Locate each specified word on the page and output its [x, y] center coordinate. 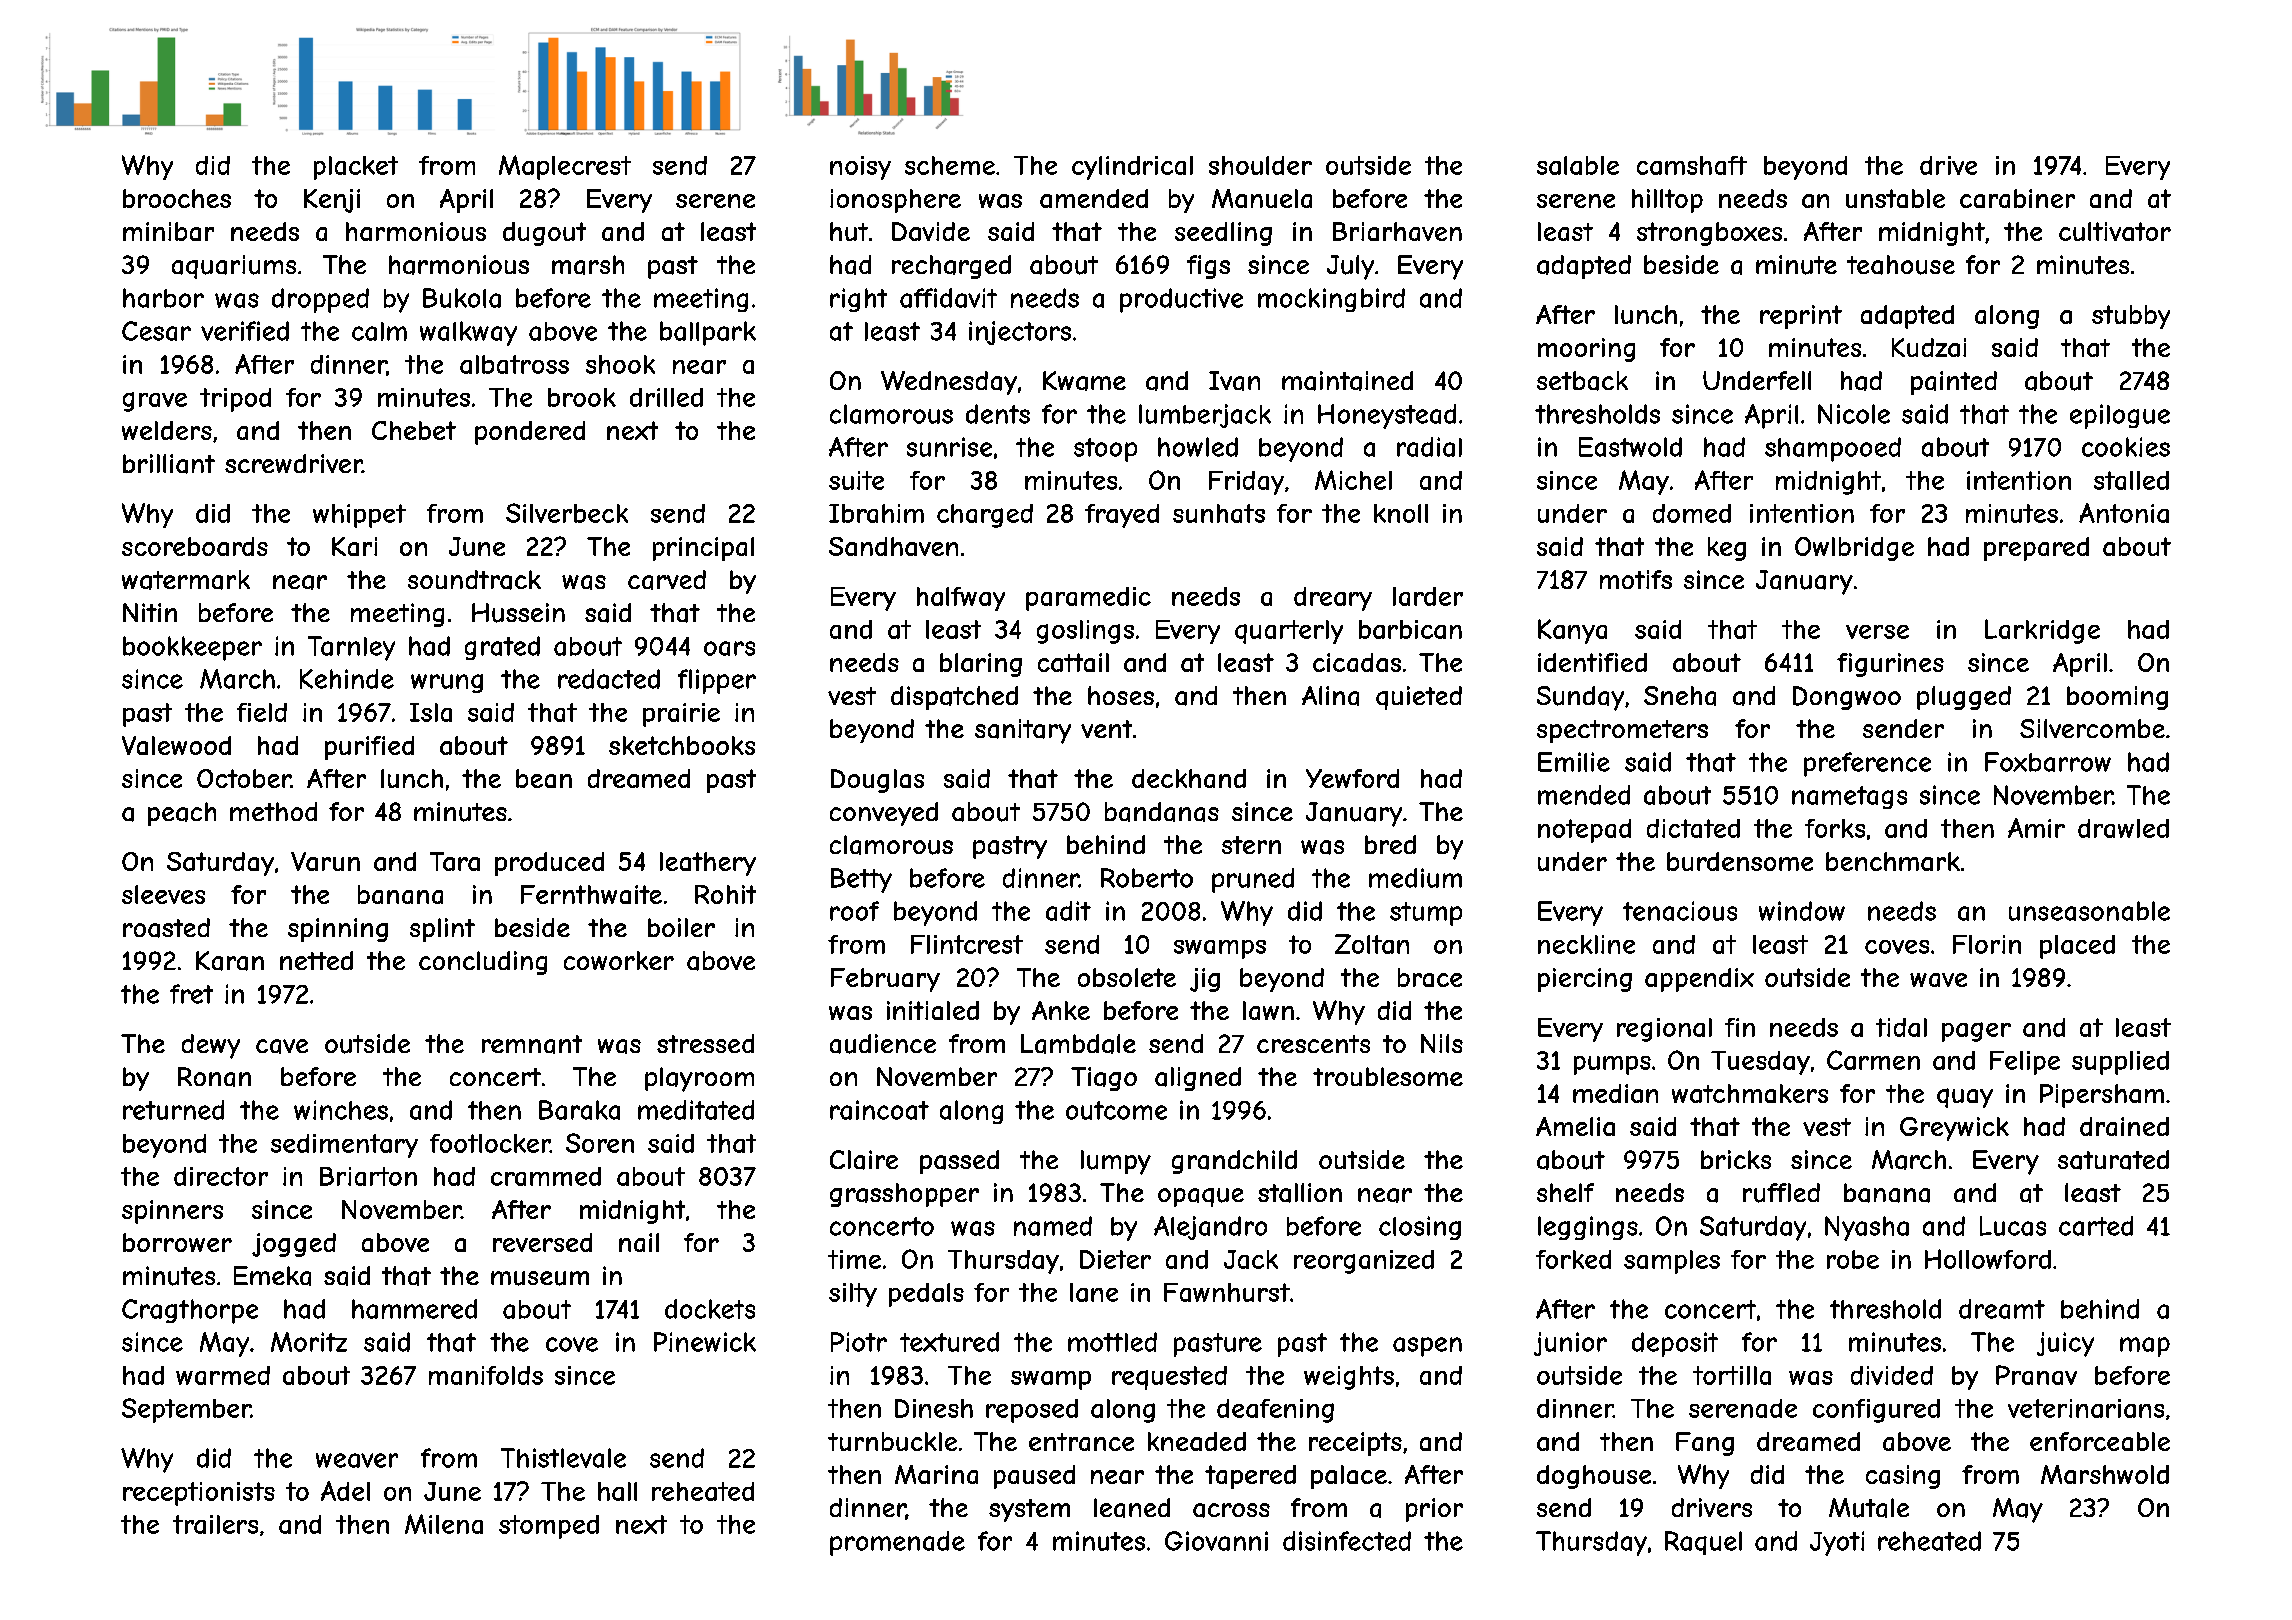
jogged [294, 1245]
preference [1867, 764]
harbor [163, 298]
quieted [1419, 698]
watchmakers [1750, 1093]
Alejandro [1210, 1228]
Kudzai [1929, 347]
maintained [1347, 381]
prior [1434, 1510]
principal [703, 549]
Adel [345, 1491]
